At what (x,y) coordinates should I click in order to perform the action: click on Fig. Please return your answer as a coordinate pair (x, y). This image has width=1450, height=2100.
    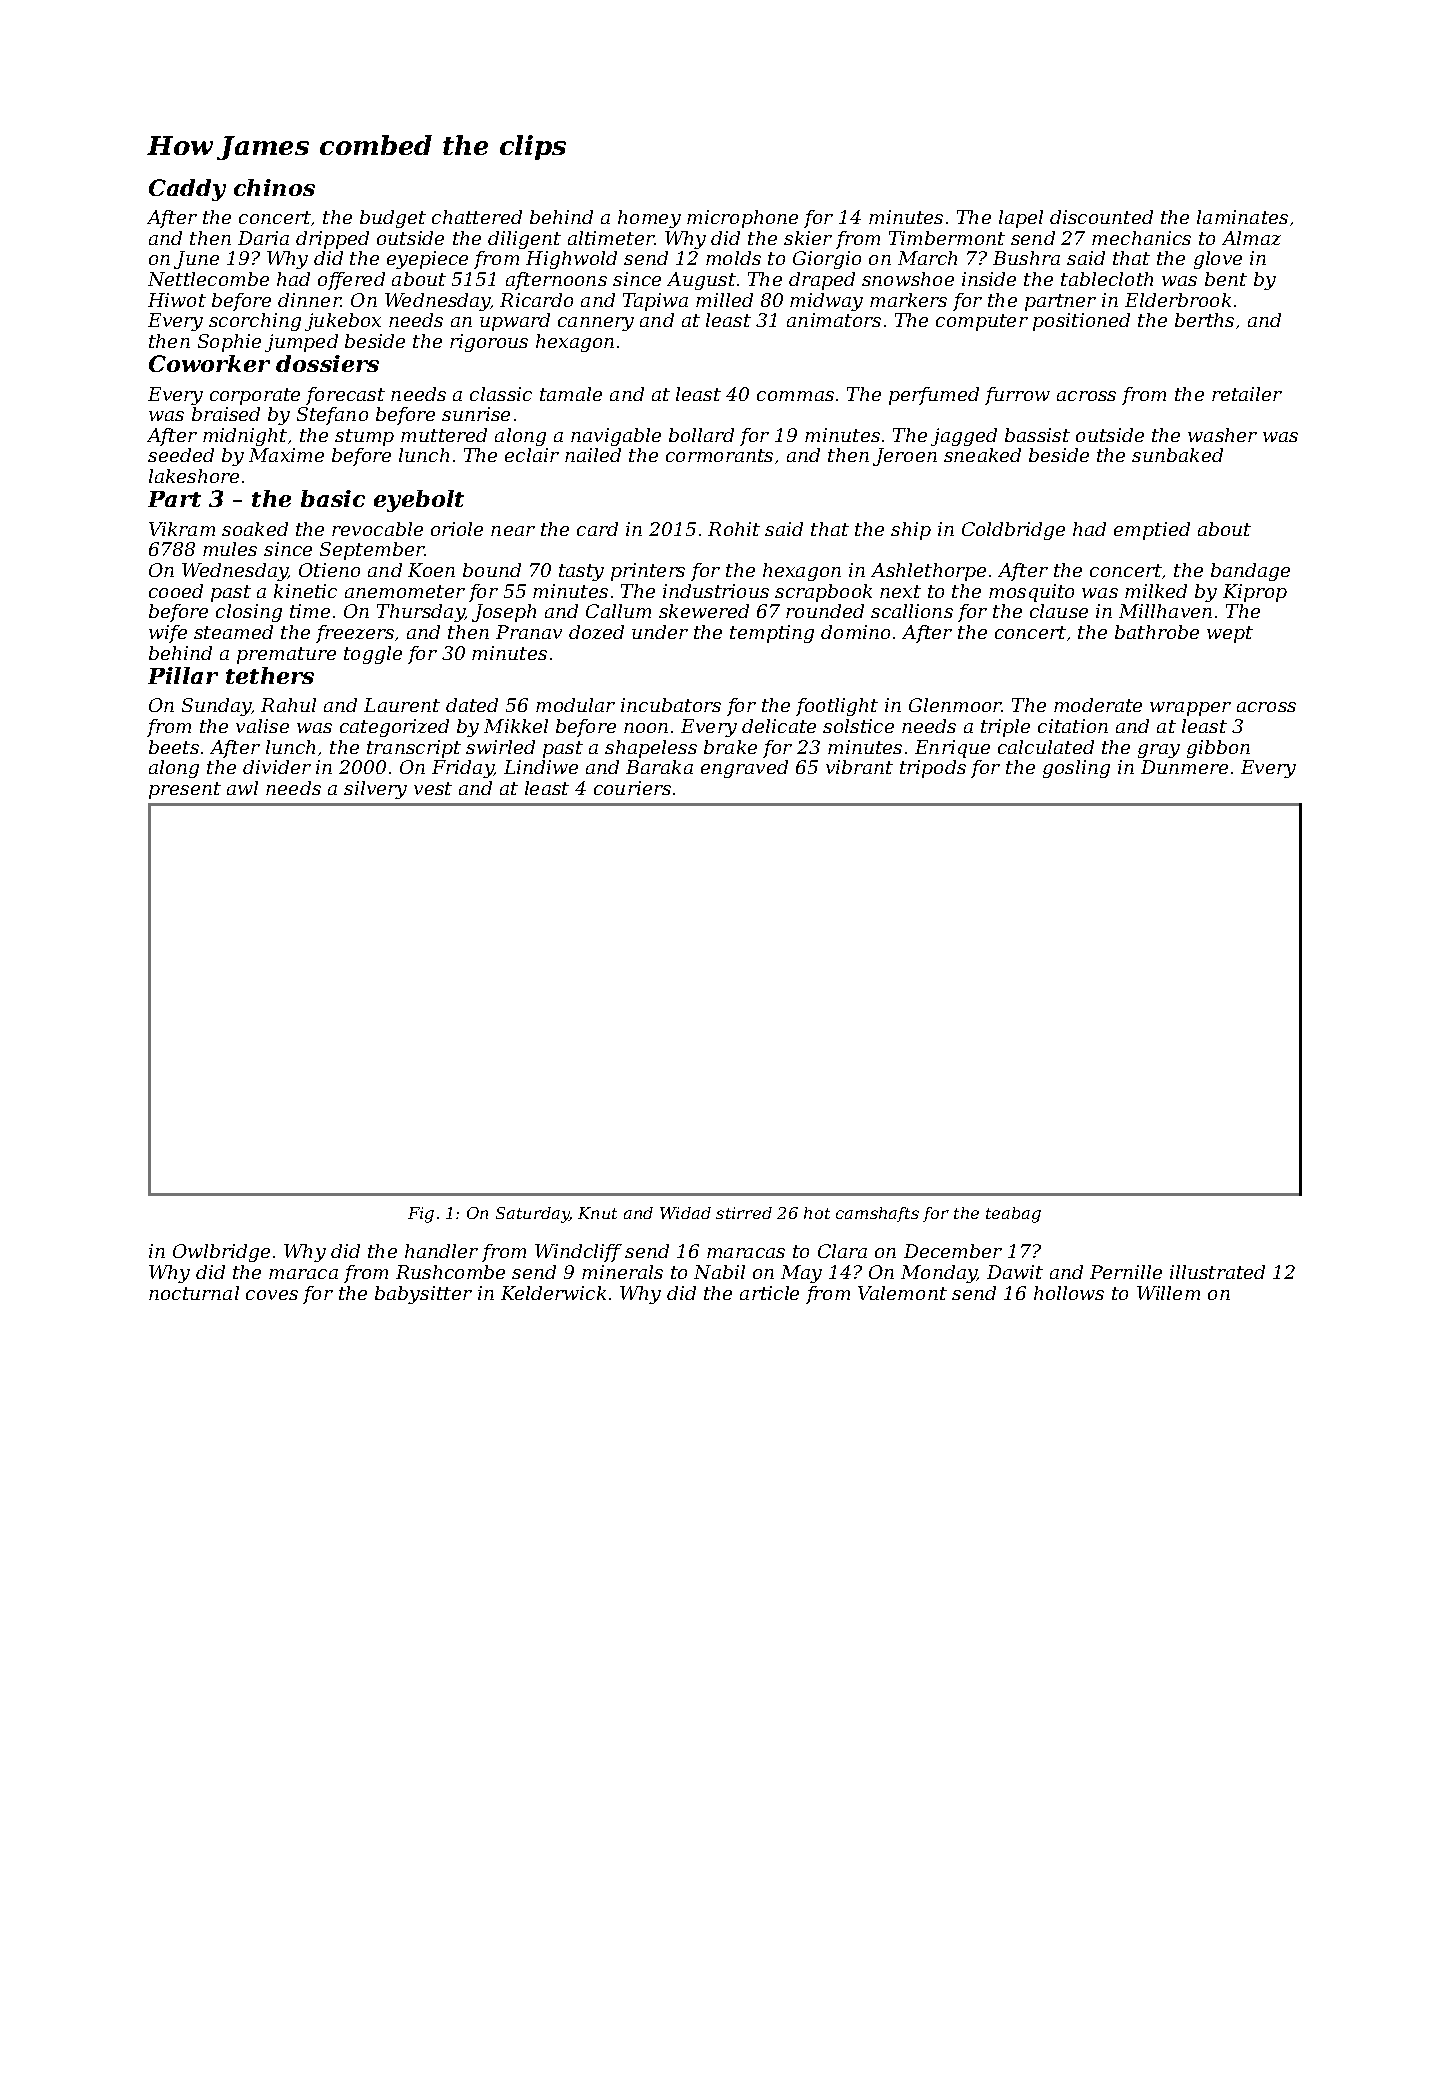
    Looking at the image, I should click on (421, 1215).
